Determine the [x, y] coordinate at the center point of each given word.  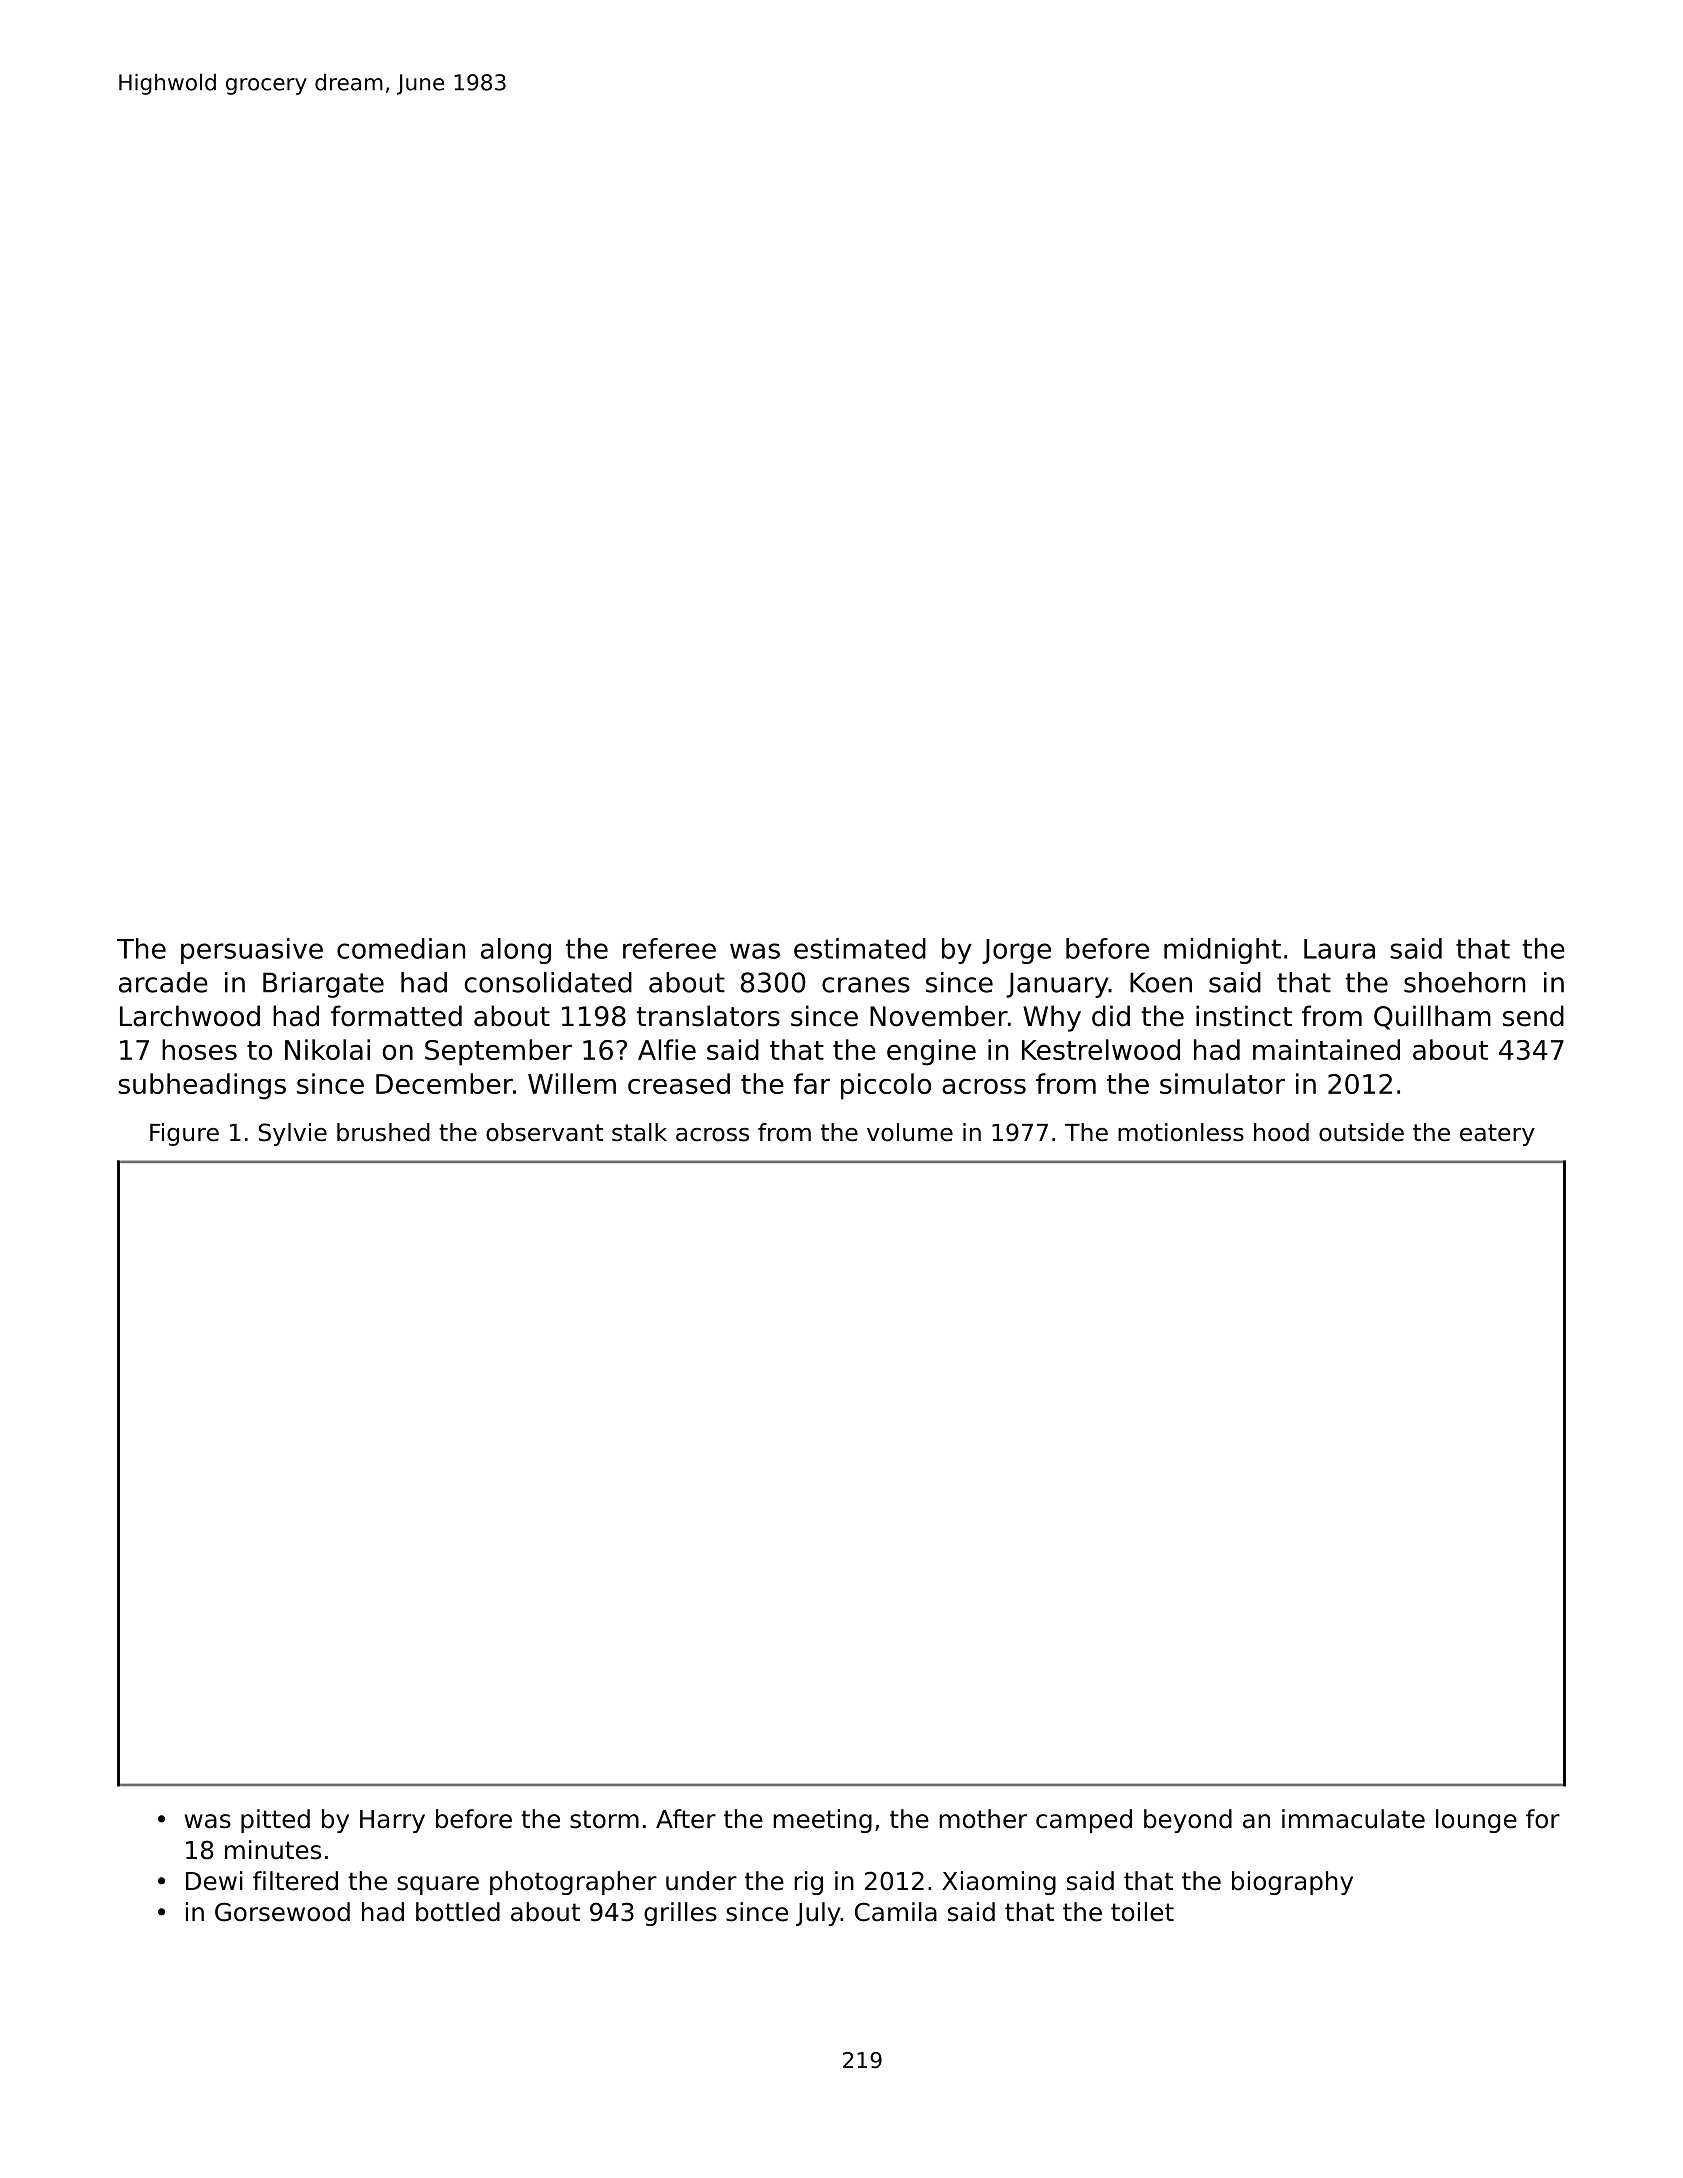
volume [910, 1132]
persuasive [252, 951]
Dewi [214, 1881]
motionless [1181, 1132]
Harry [392, 1821]
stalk [639, 1132]
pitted [275, 1821]
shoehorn [1464, 982]
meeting [822, 1821]
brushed [383, 1132]
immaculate [1353, 1819]
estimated [860, 948]
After [686, 1819]
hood [1281, 1132]
